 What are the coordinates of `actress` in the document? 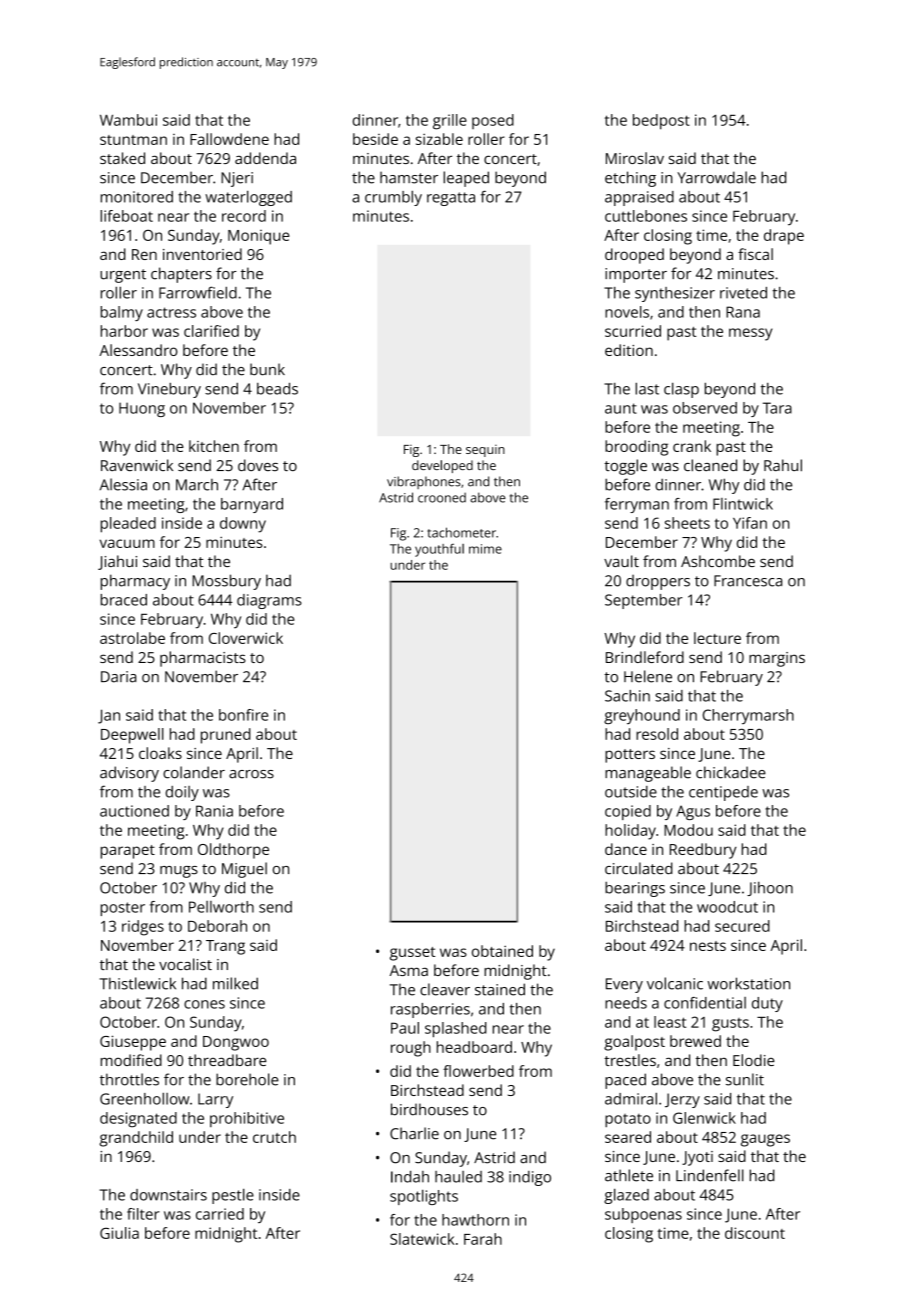 It's located at (171, 312).
